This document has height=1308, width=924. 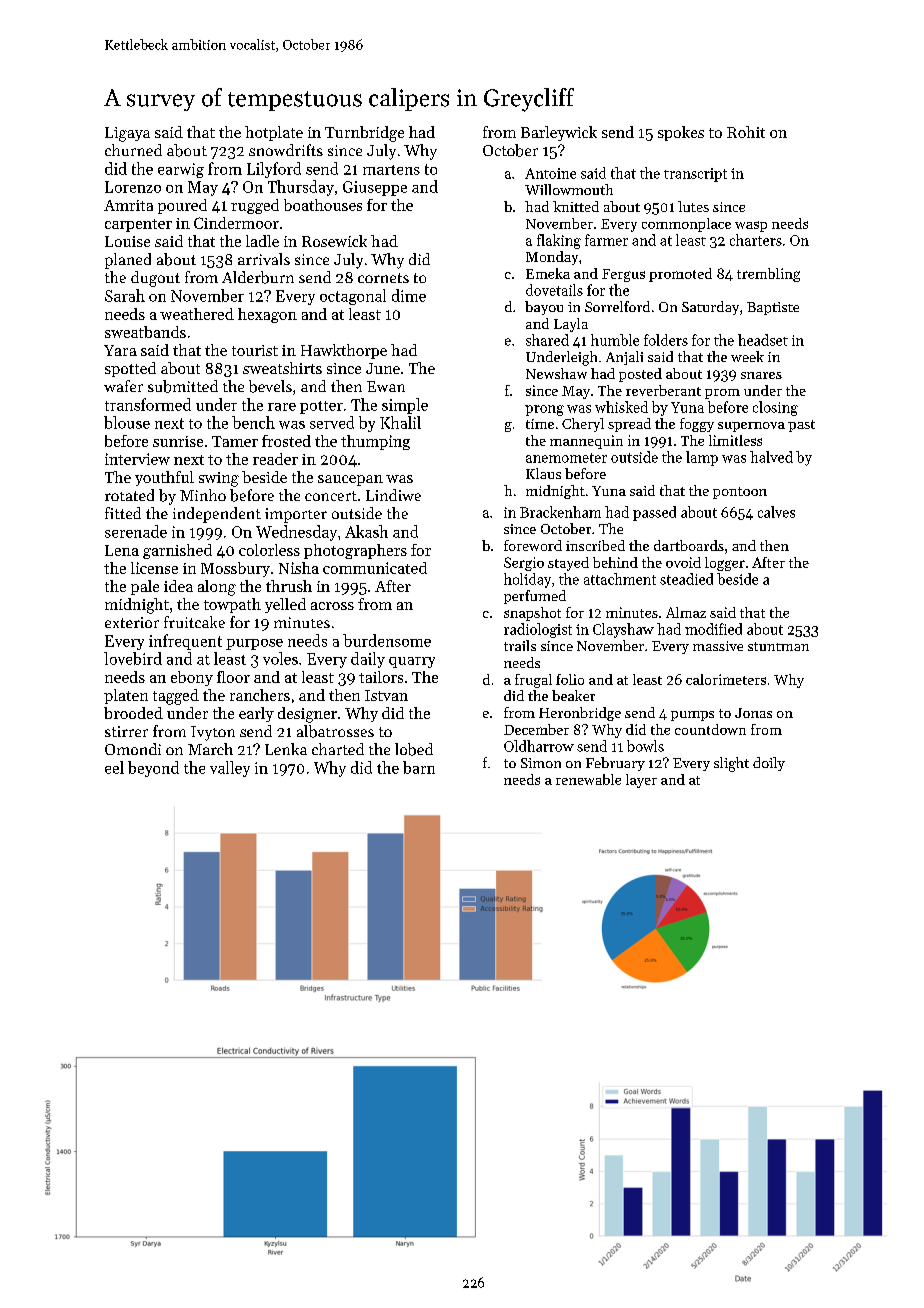 What do you see at coordinates (133, 713) in the document?
I see `brooded` at bounding box center [133, 713].
